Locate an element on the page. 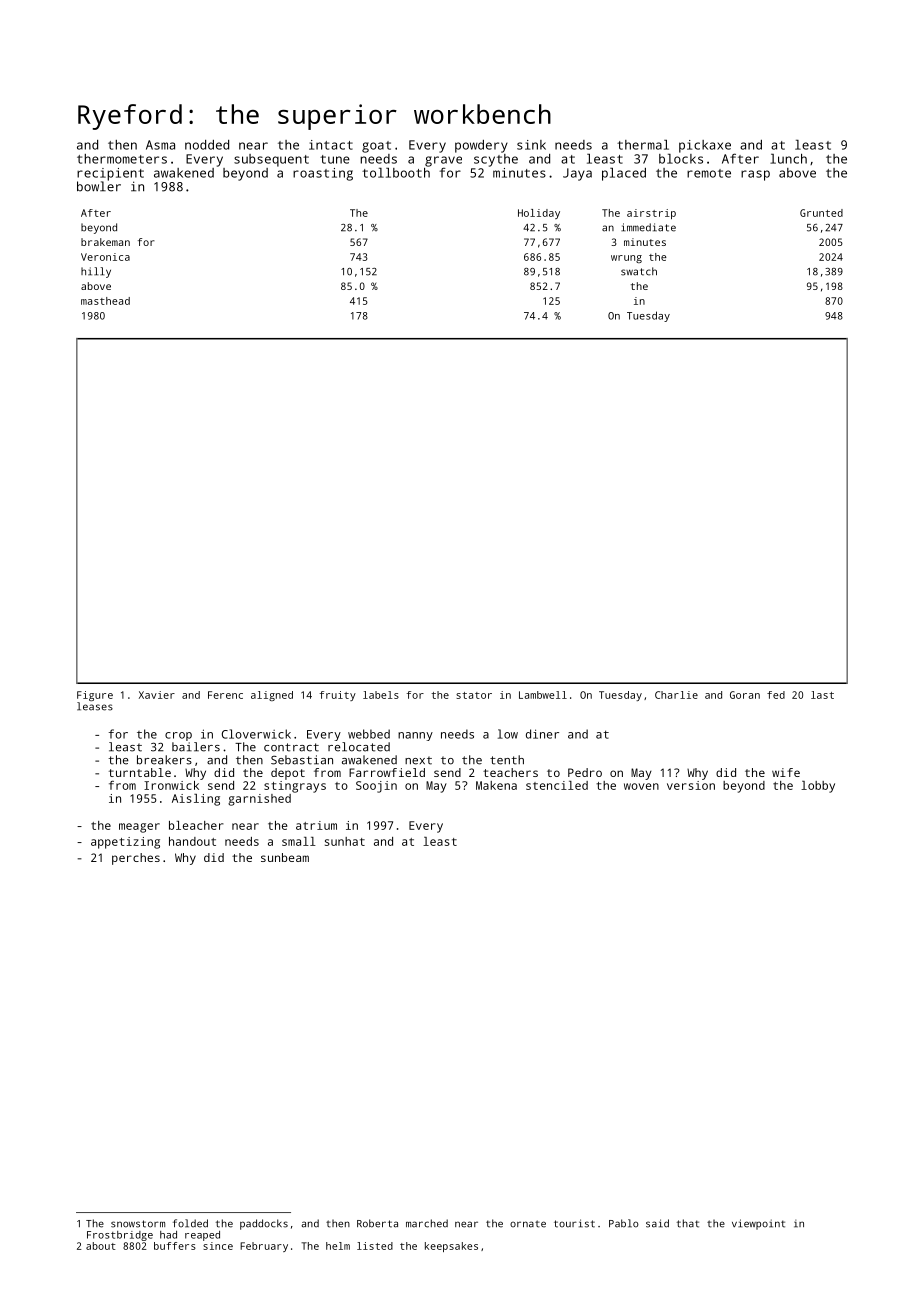 Image resolution: width=924 pixels, height=1308 pixels. powdery is located at coordinates (481, 146).
